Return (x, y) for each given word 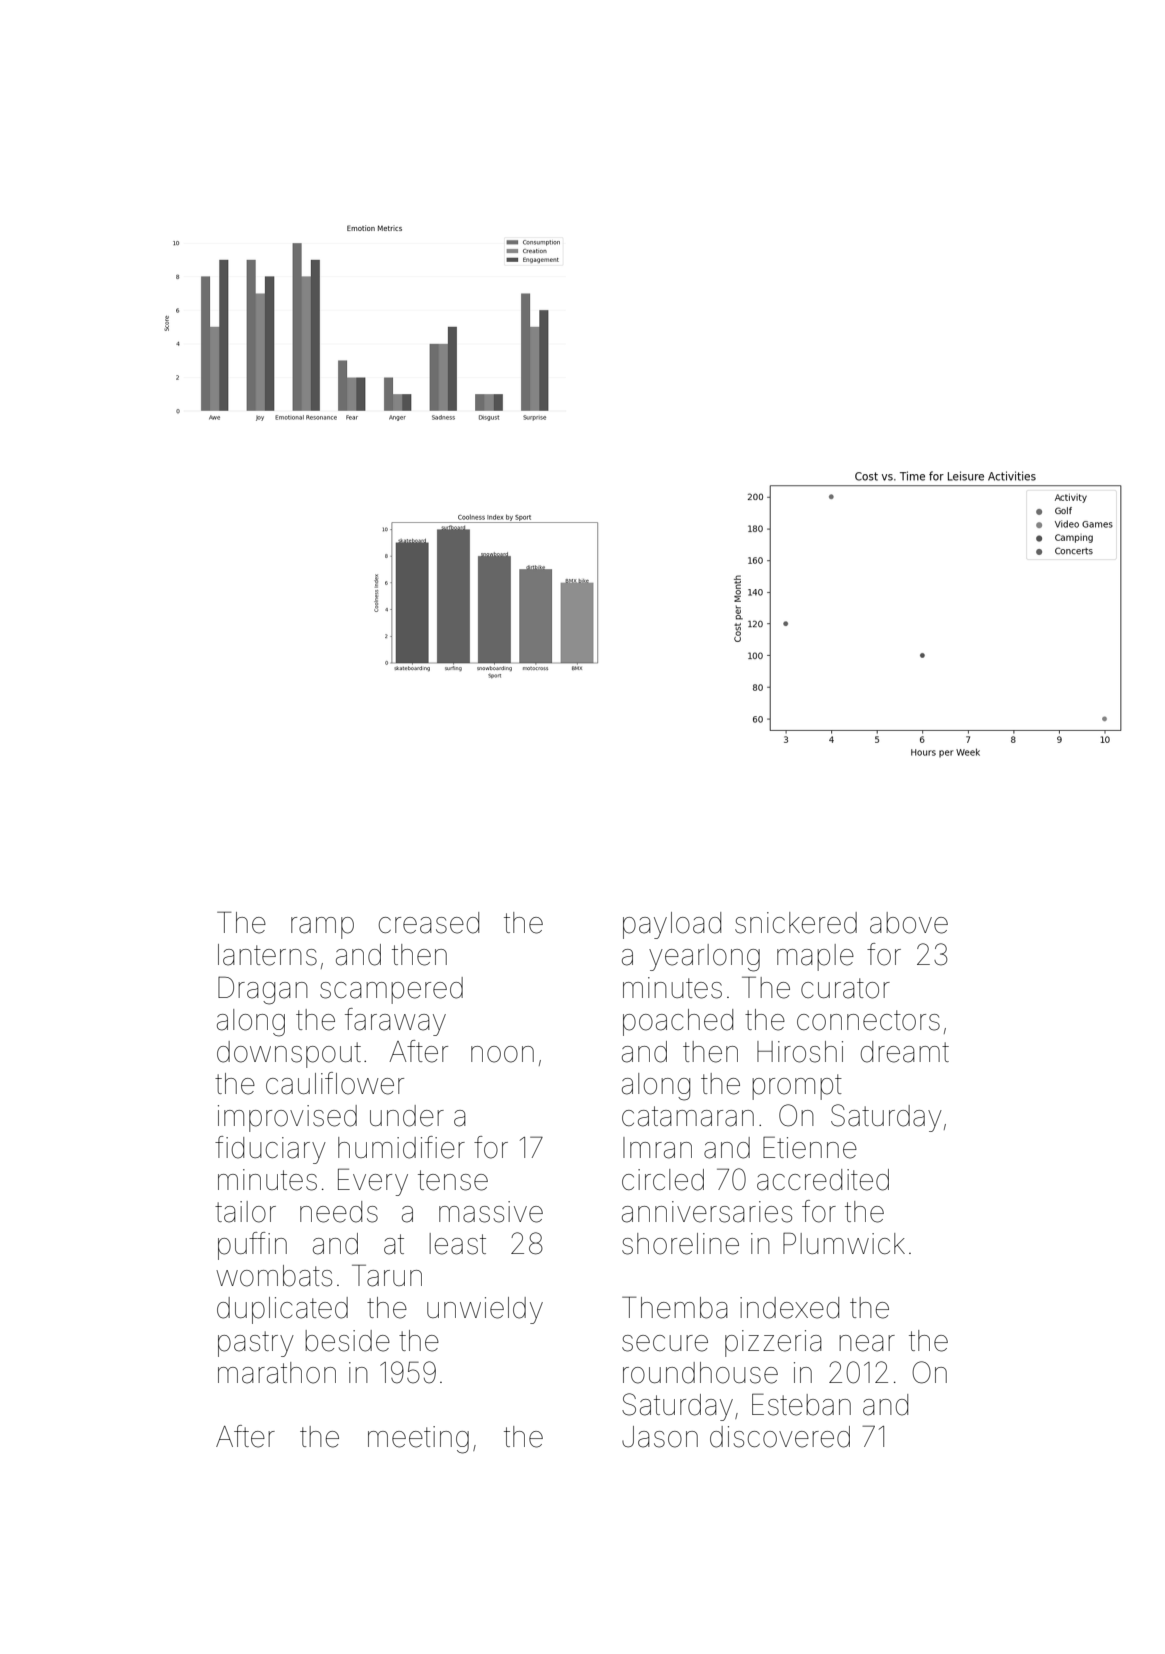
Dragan (263, 990)
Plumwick (844, 1243)
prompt (797, 1087)
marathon (277, 1373)
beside (347, 1341)
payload (672, 925)
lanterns (267, 955)
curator (845, 988)
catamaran (688, 1116)
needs (339, 1212)
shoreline (680, 1244)
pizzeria (773, 1343)
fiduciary (270, 1150)
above (909, 923)
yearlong (704, 958)
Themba (675, 1307)
